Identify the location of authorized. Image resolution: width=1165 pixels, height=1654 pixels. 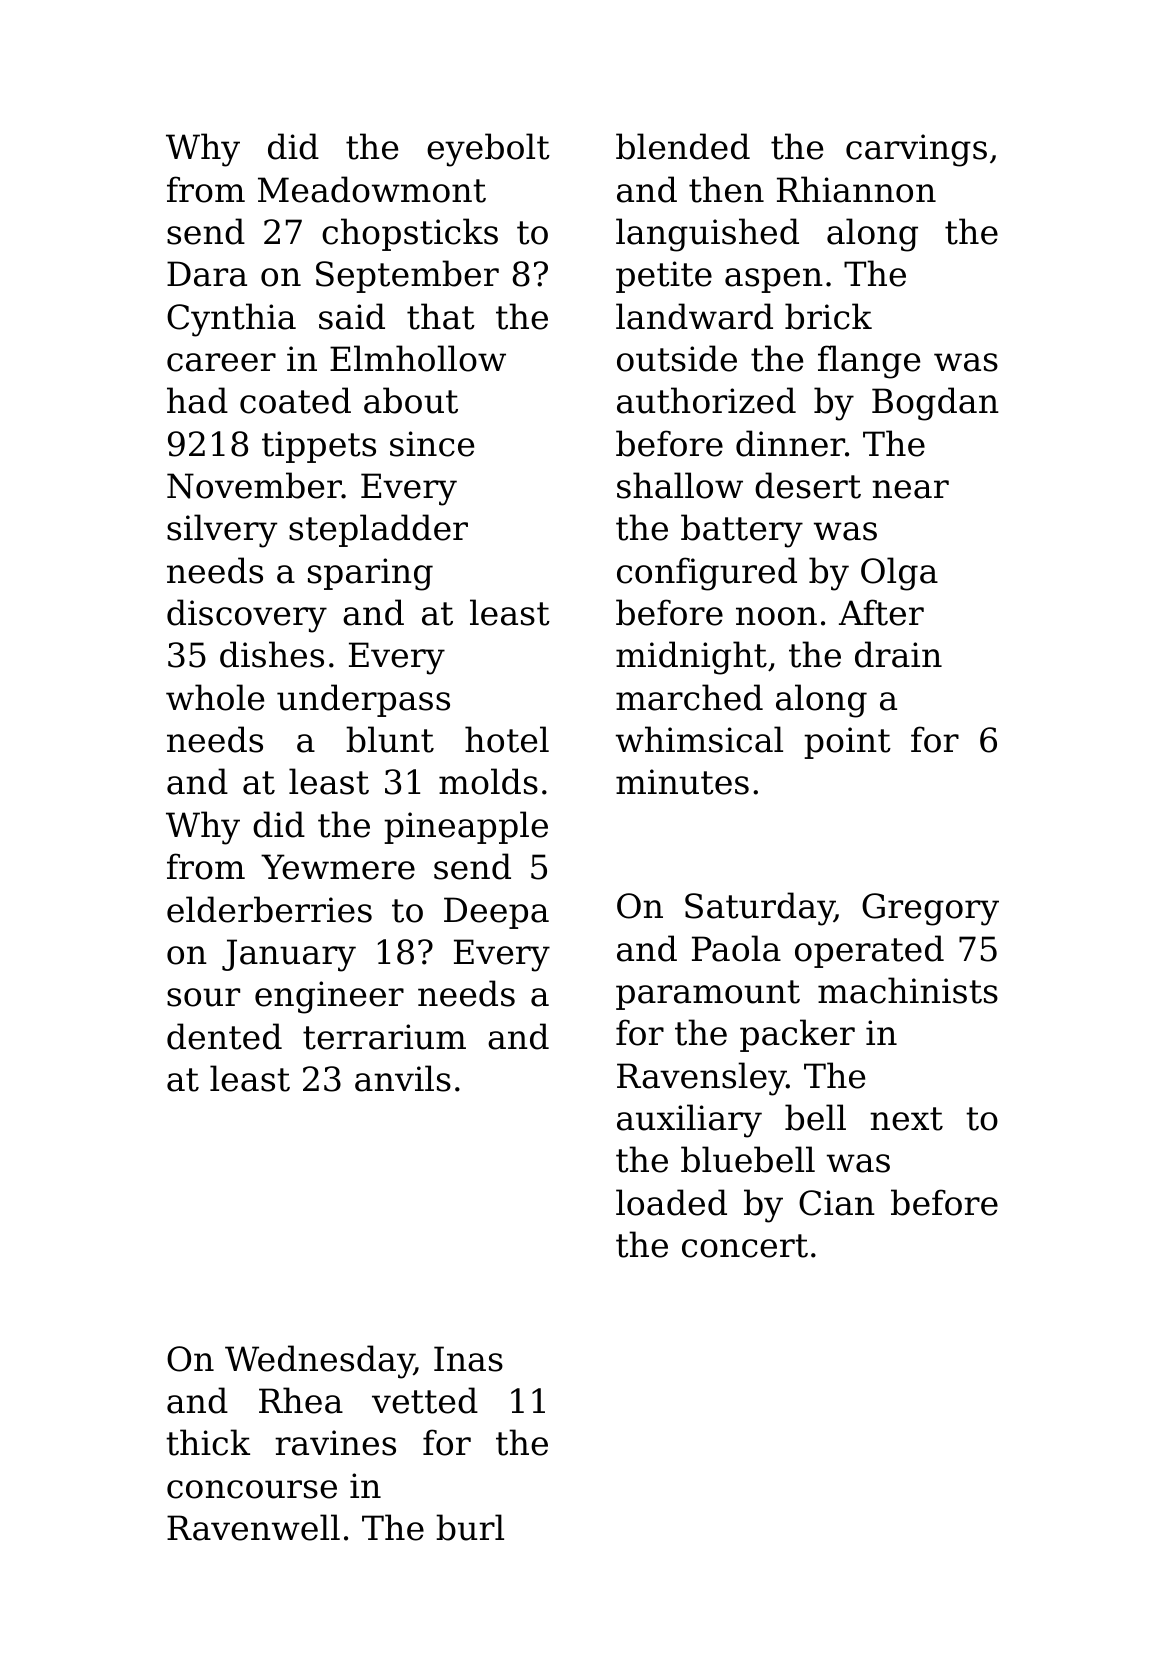
(706, 400).
